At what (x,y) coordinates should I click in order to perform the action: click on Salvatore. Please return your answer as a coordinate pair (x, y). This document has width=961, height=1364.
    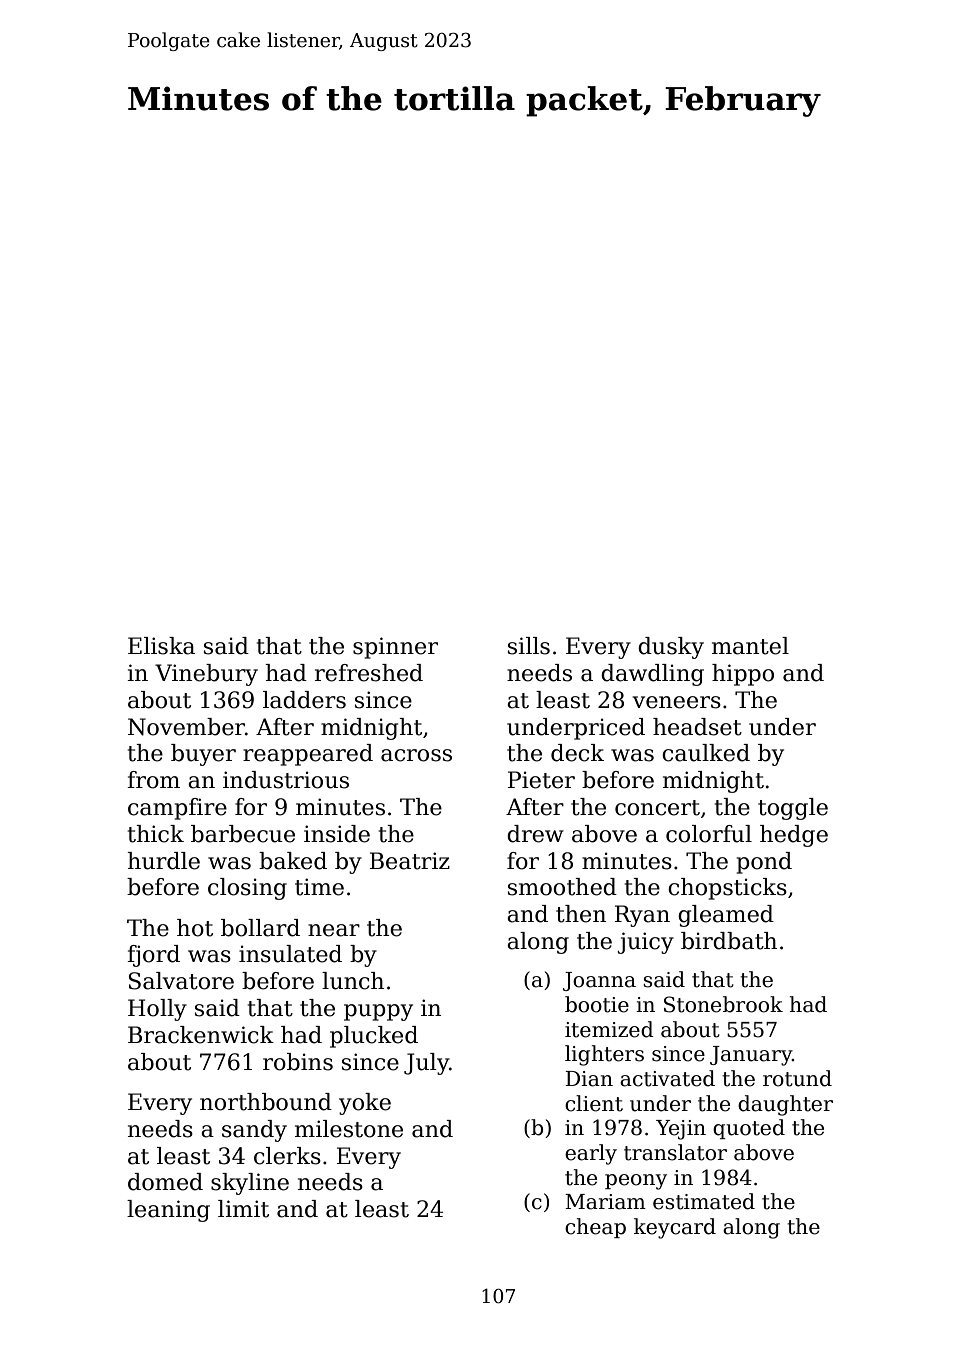
    Looking at the image, I should click on (181, 981).
